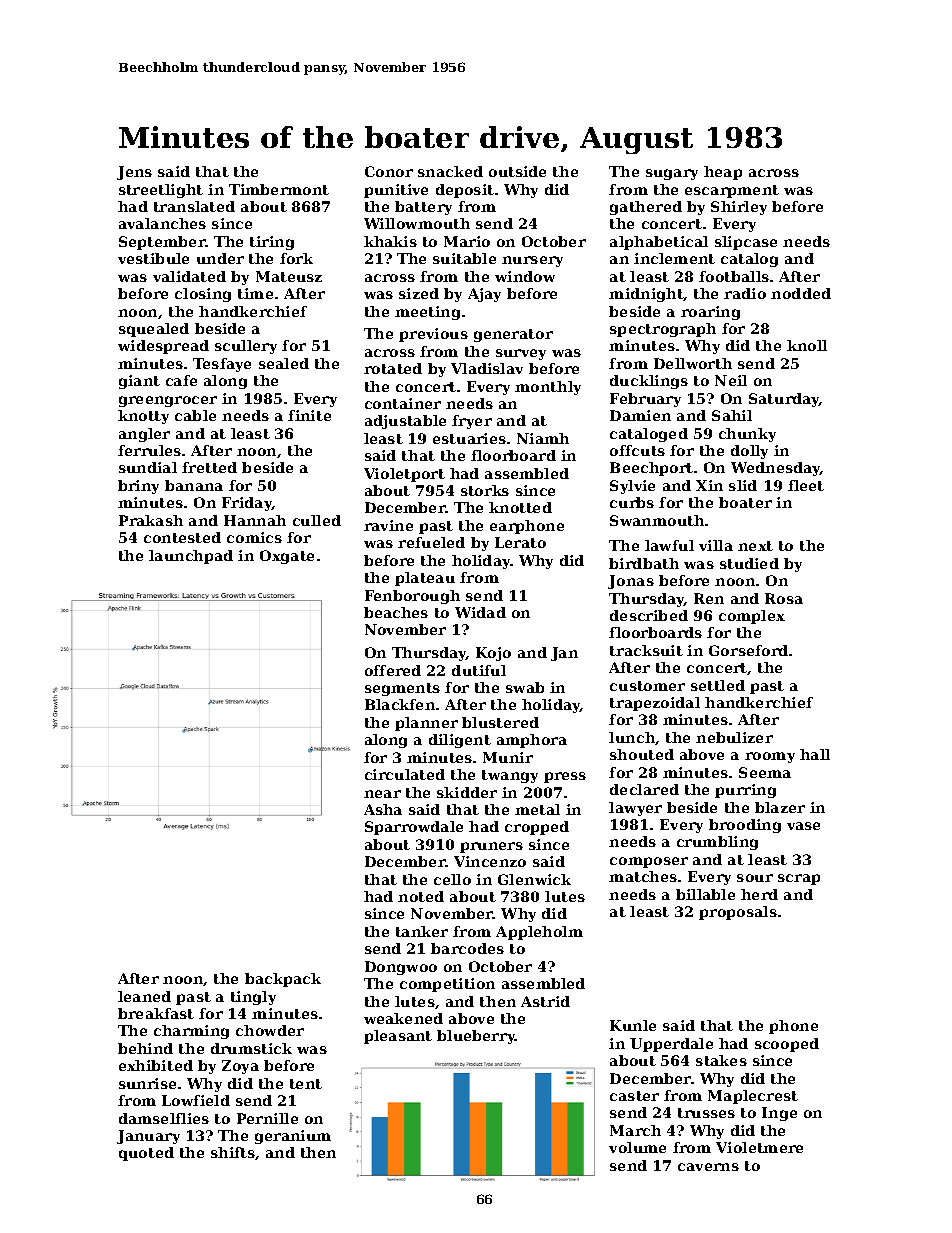 The image size is (952, 1233). Describe the element at coordinates (293, 1137) in the image. I see `geranium` at that location.
